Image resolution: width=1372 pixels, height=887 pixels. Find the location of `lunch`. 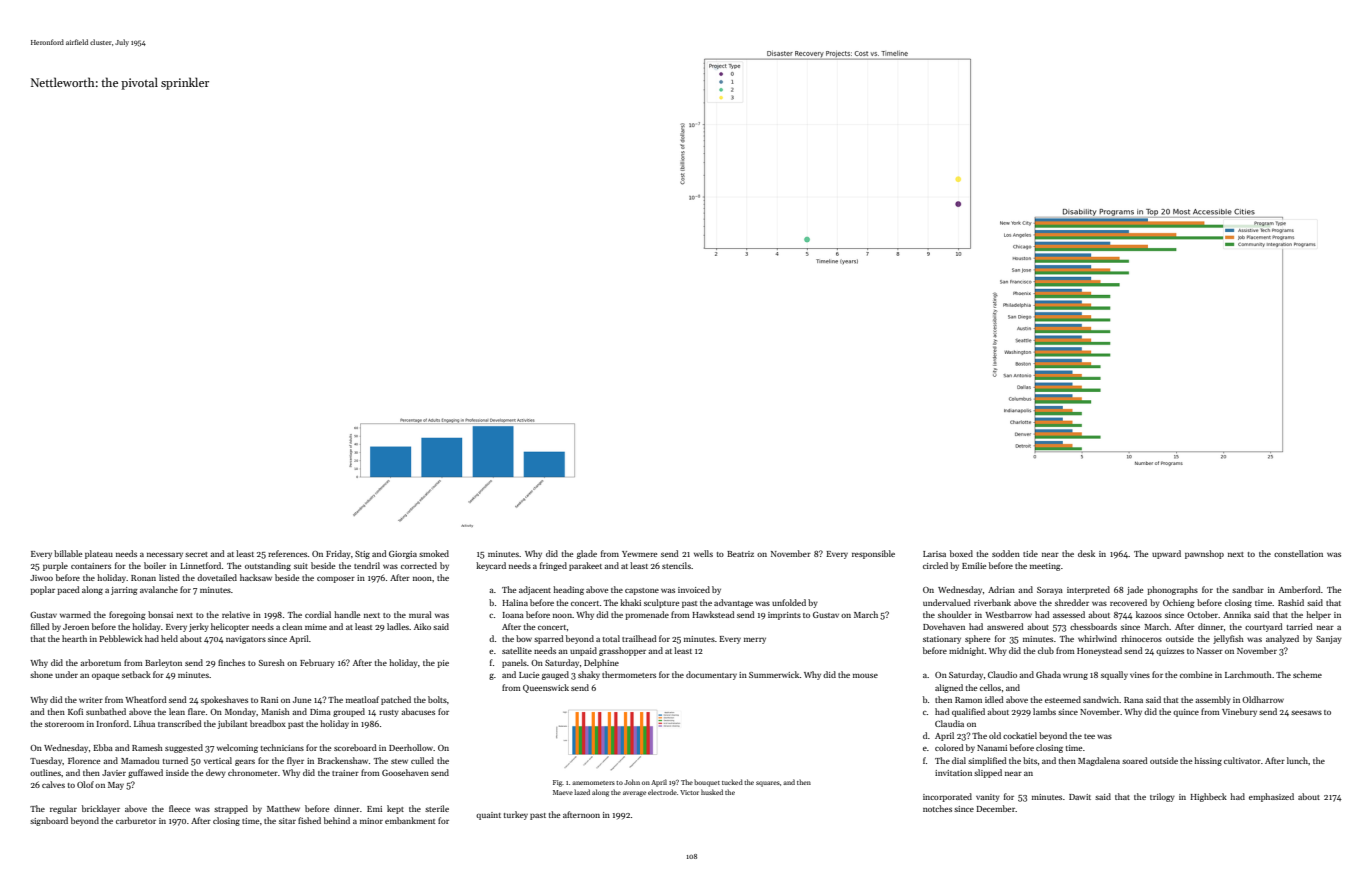

lunch is located at coordinates (1297, 760).
